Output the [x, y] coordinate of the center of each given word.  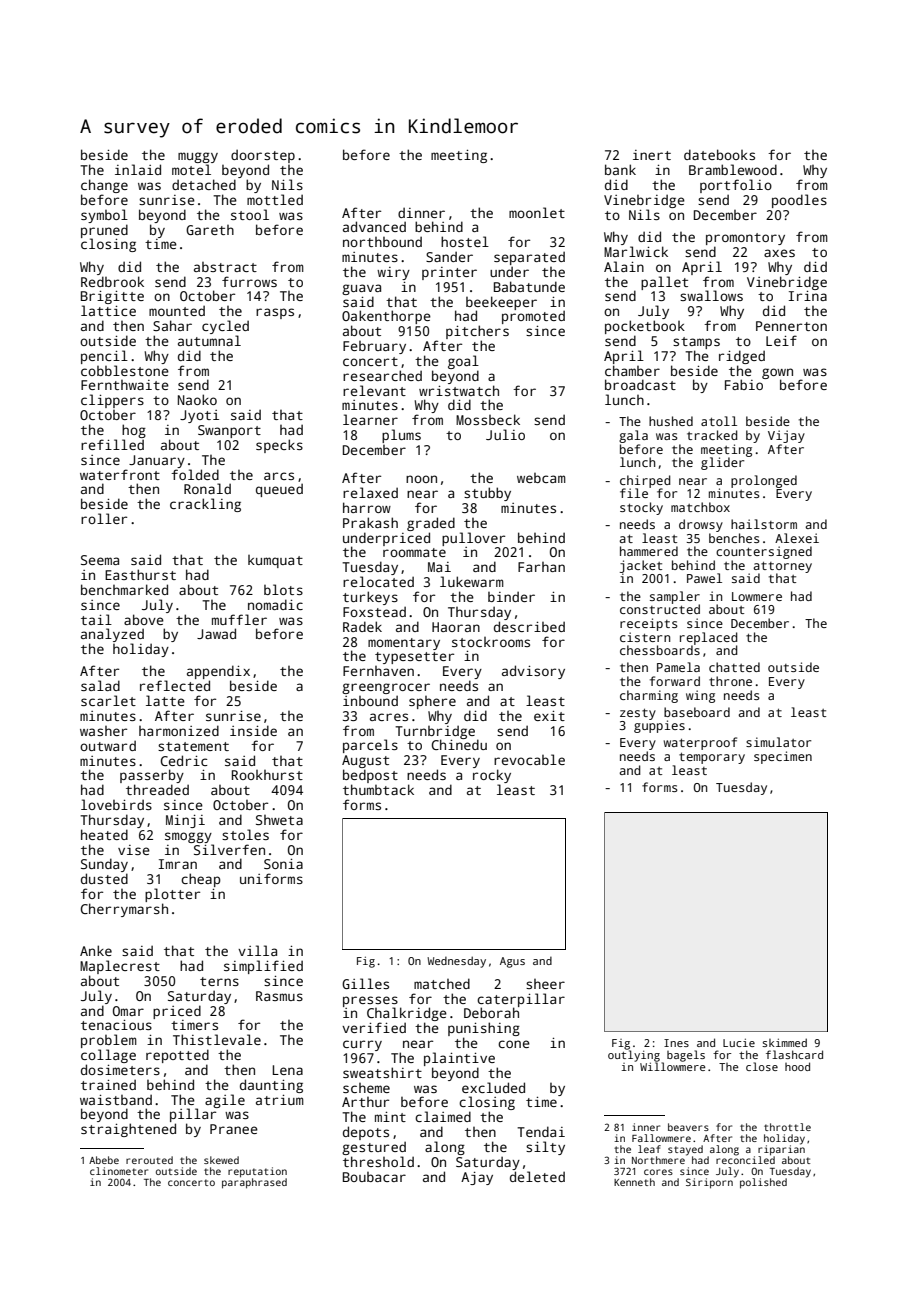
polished [763, 1183]
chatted [734, 667]
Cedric [184, 760]
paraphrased [254, 1183]
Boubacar [374, 1177]
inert [652, 155]
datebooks [719, 154]
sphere [432, 702]
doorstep [263, 156]
